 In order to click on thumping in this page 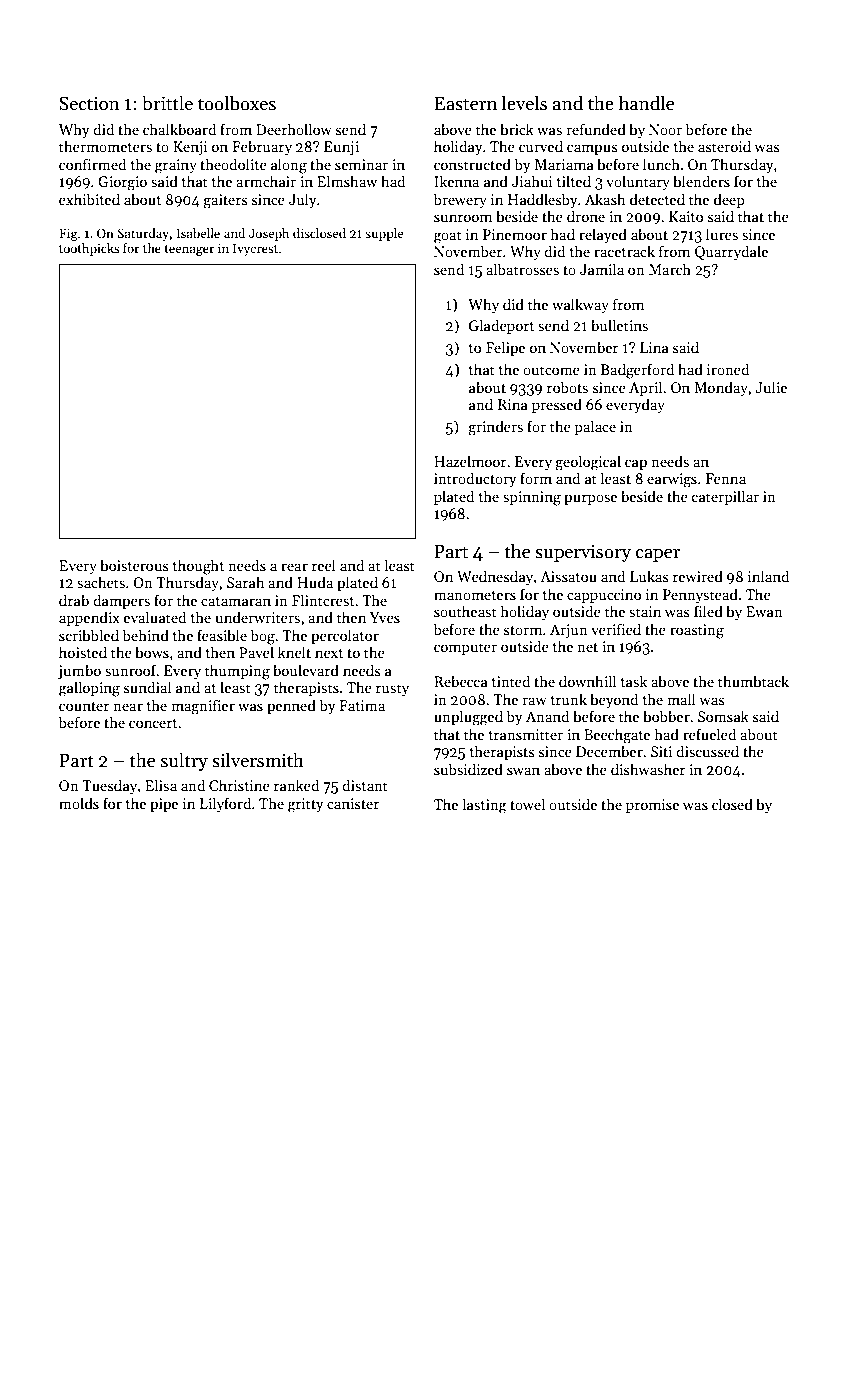, I will do `click(237, 672)`.
